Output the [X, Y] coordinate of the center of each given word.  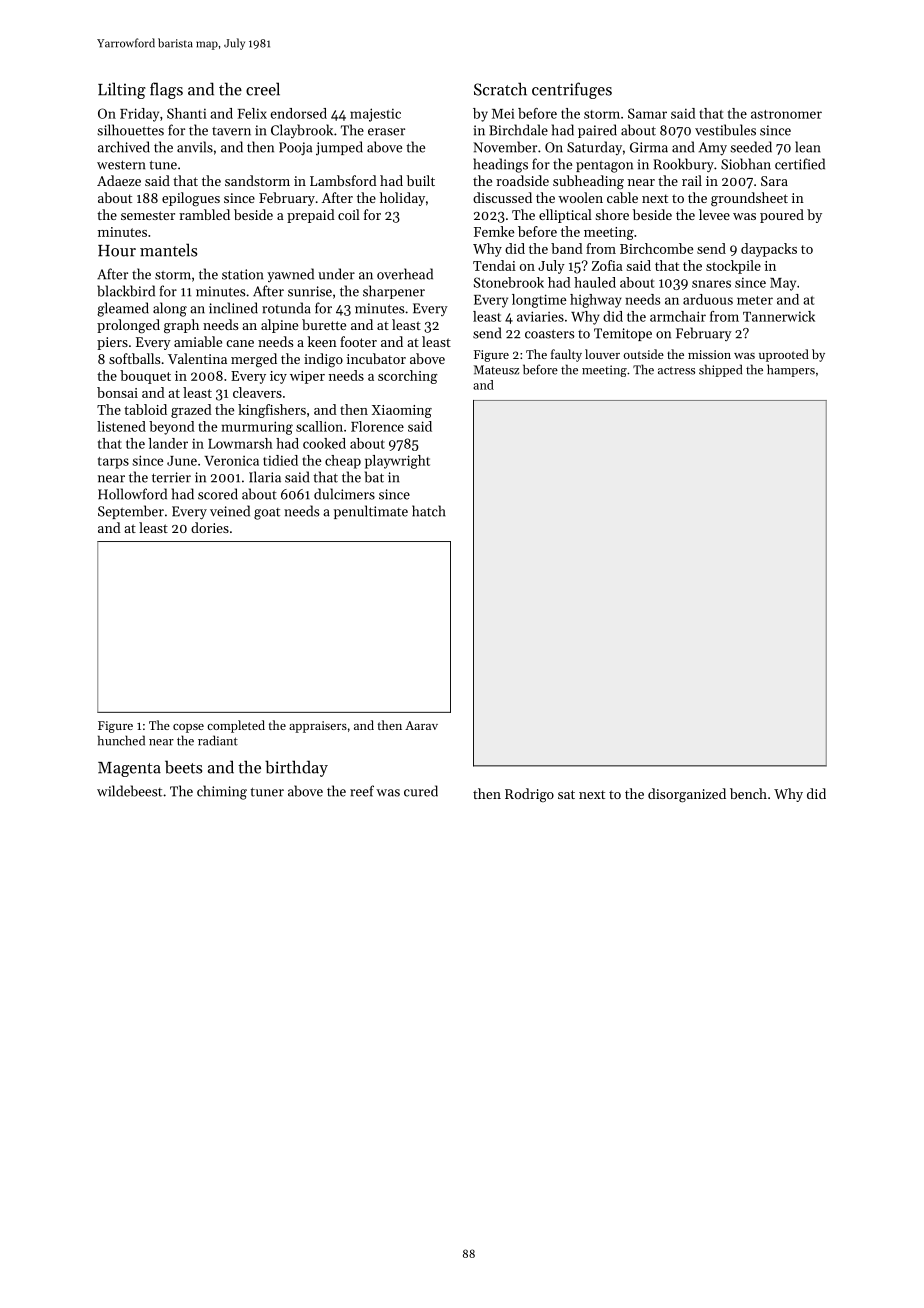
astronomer [786, 114]
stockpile [733, 267]
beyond [171, 428]
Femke [494, 231]
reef [362, 791]
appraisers [318, 727]
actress [676, 370]
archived [124, 147]
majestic [375, 115]
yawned [290, 275]
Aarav [421, 725]
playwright [397, 462]
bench [748, 793]
